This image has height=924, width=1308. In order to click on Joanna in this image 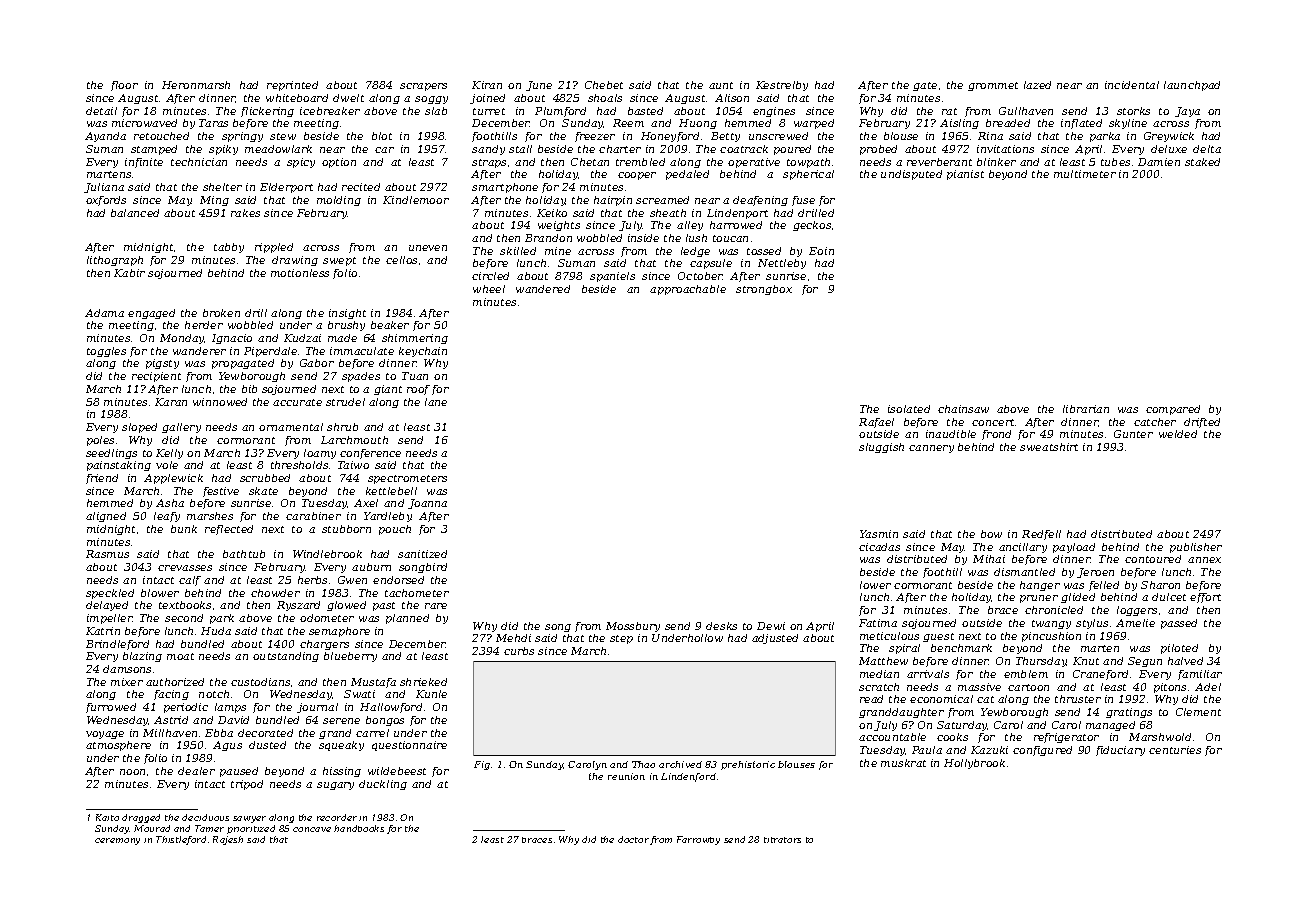, I will do `click(427, 504)`.
